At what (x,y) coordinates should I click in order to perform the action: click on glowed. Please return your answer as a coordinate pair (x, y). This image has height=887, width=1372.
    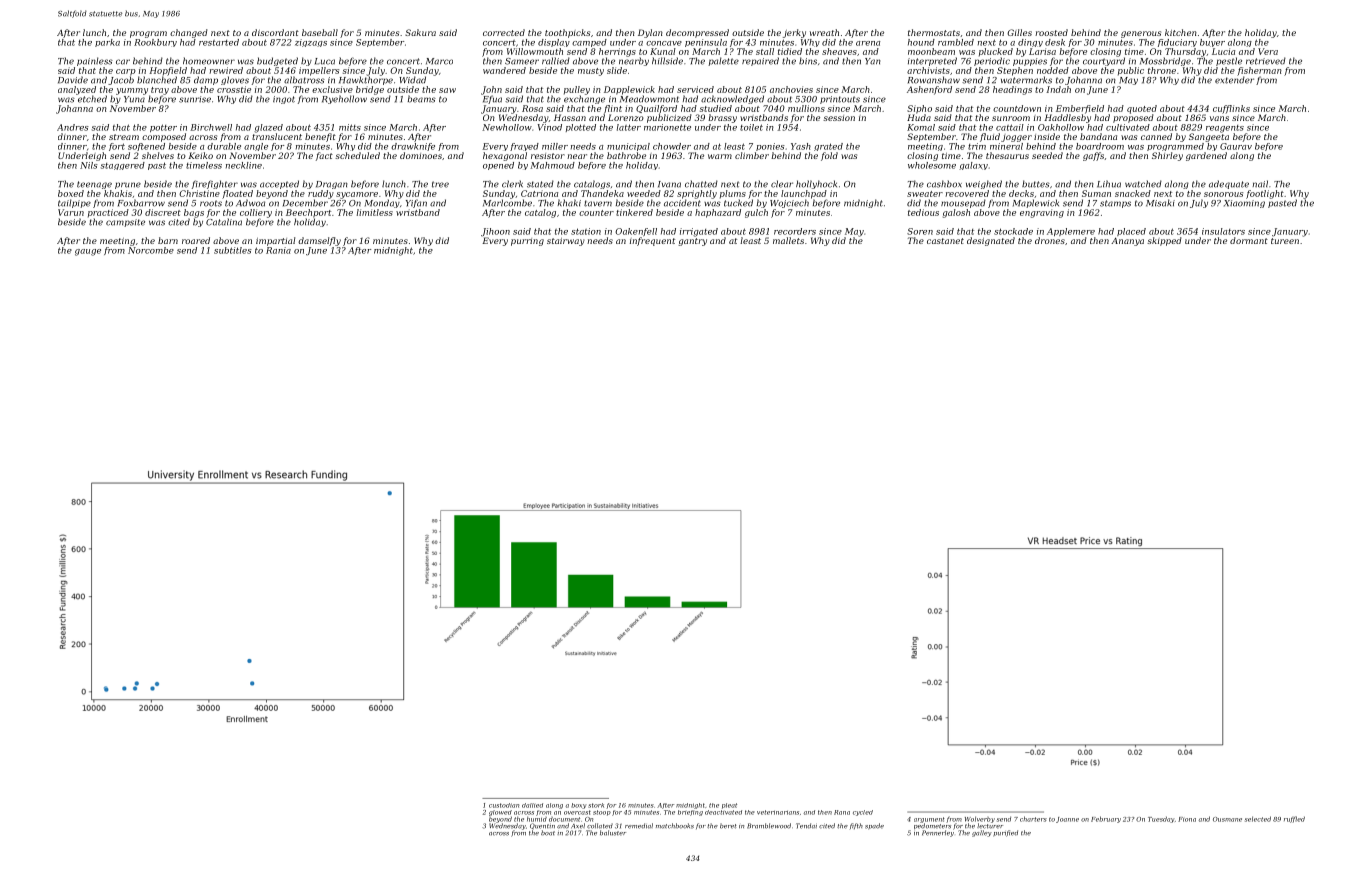
    Looking at the image, I should click on (500, 813).
